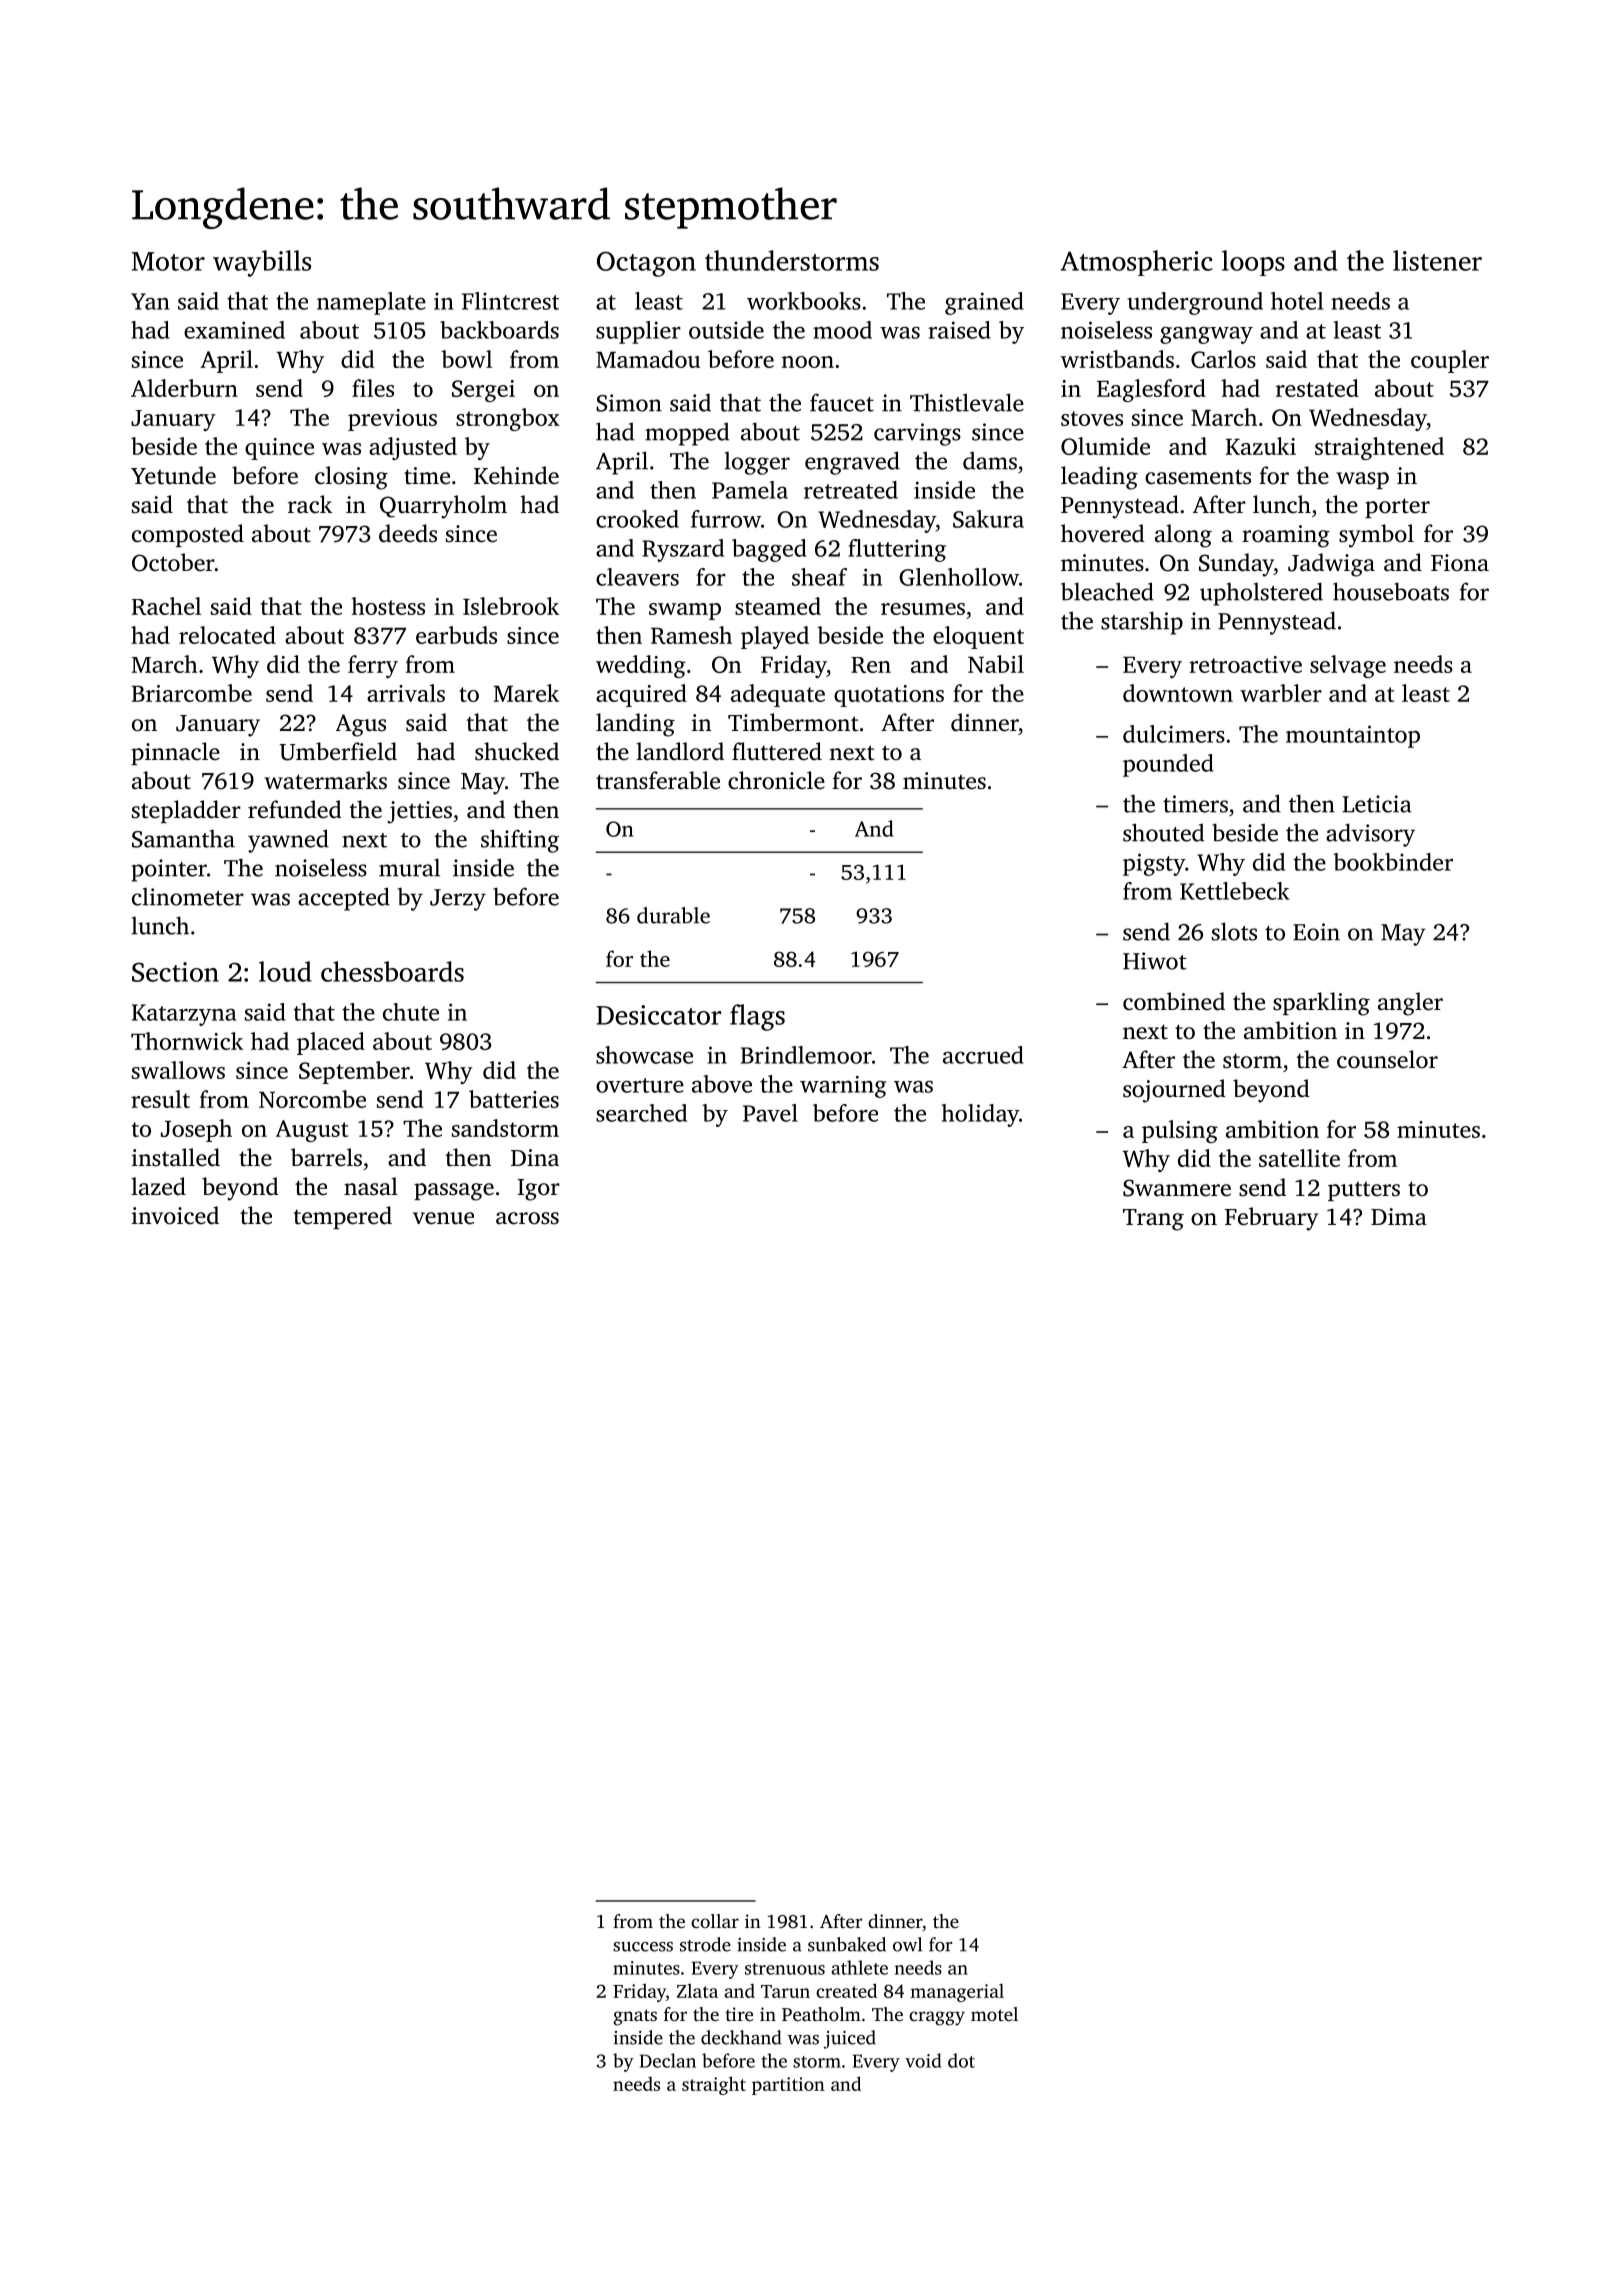 The width and height of the screenshot is (1620, 2292). What do you see at coordinates (166, 606) in the screenshot?
I see `Rachel` at bounding box center [166, 606].
